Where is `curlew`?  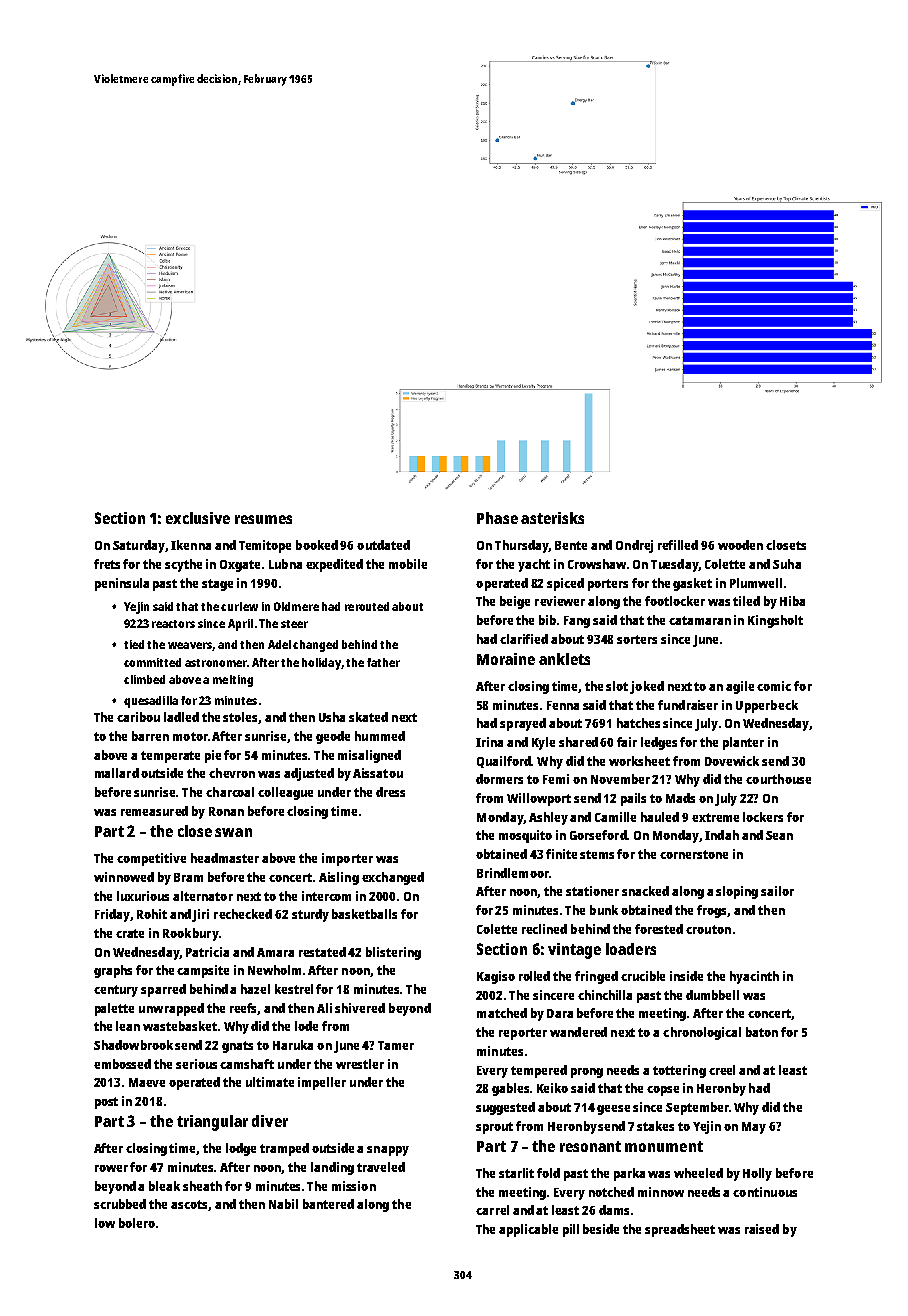
curlew is located at coordinates (239, 606).
